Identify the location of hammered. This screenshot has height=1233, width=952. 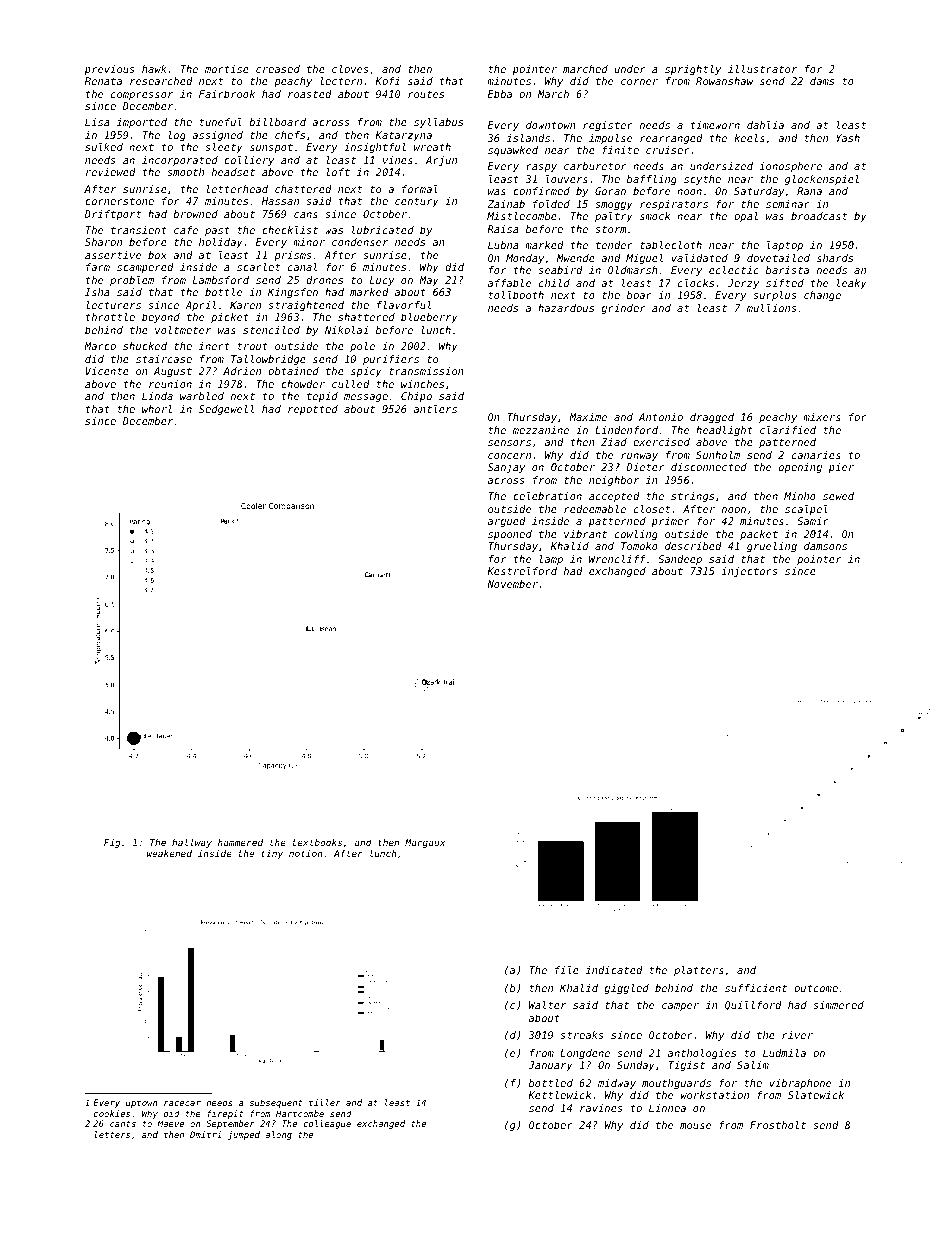
(240, 842).
